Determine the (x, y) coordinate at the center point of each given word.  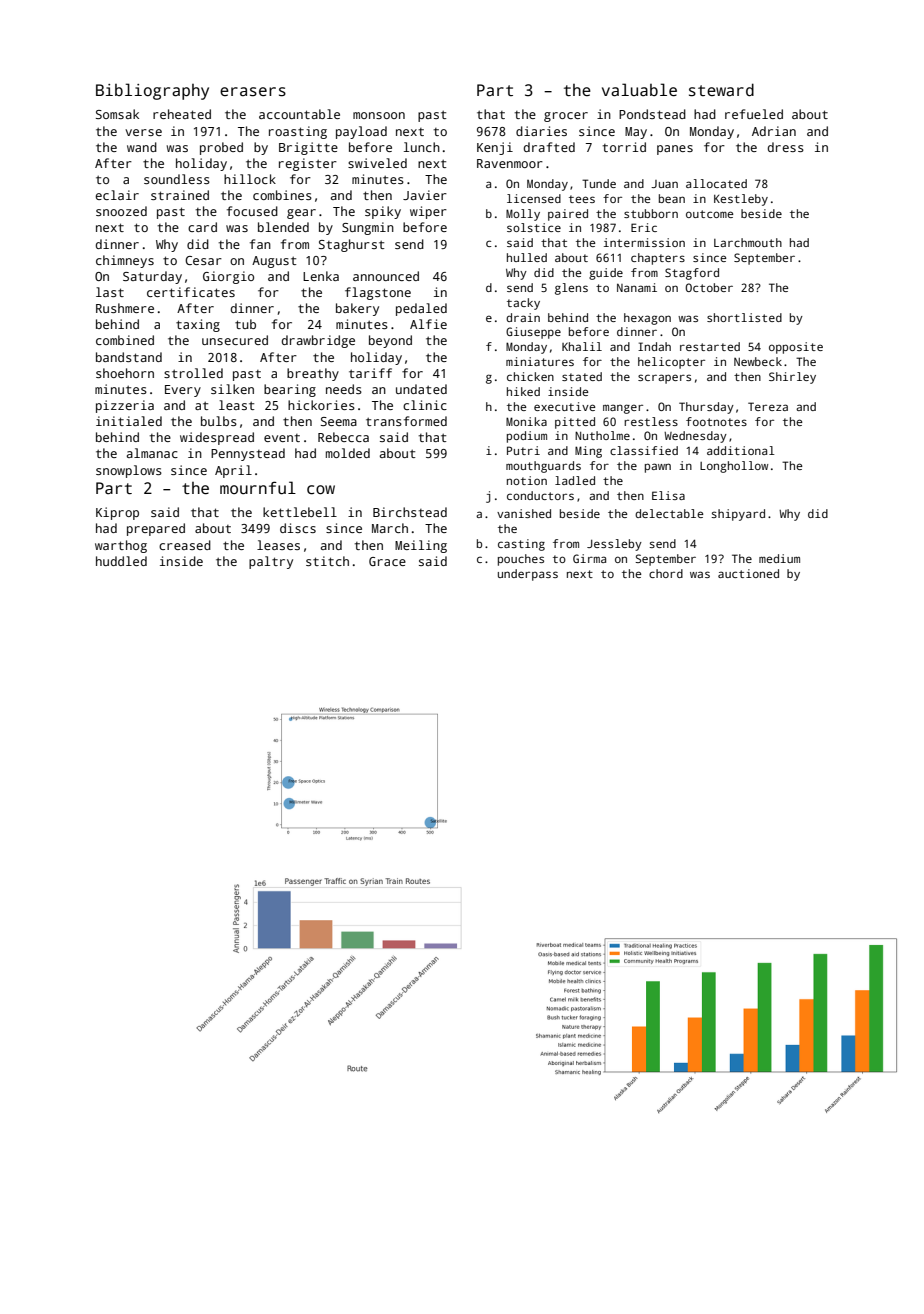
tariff (370, 373)
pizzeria (125, 406)
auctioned (748, 573)
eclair (117, 195)
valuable (639, 90)
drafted (549, 147)
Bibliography (152, 91)
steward (721, 90)
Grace (387, 561)
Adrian (774, 131)
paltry (271, 562)
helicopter (671, 363)
